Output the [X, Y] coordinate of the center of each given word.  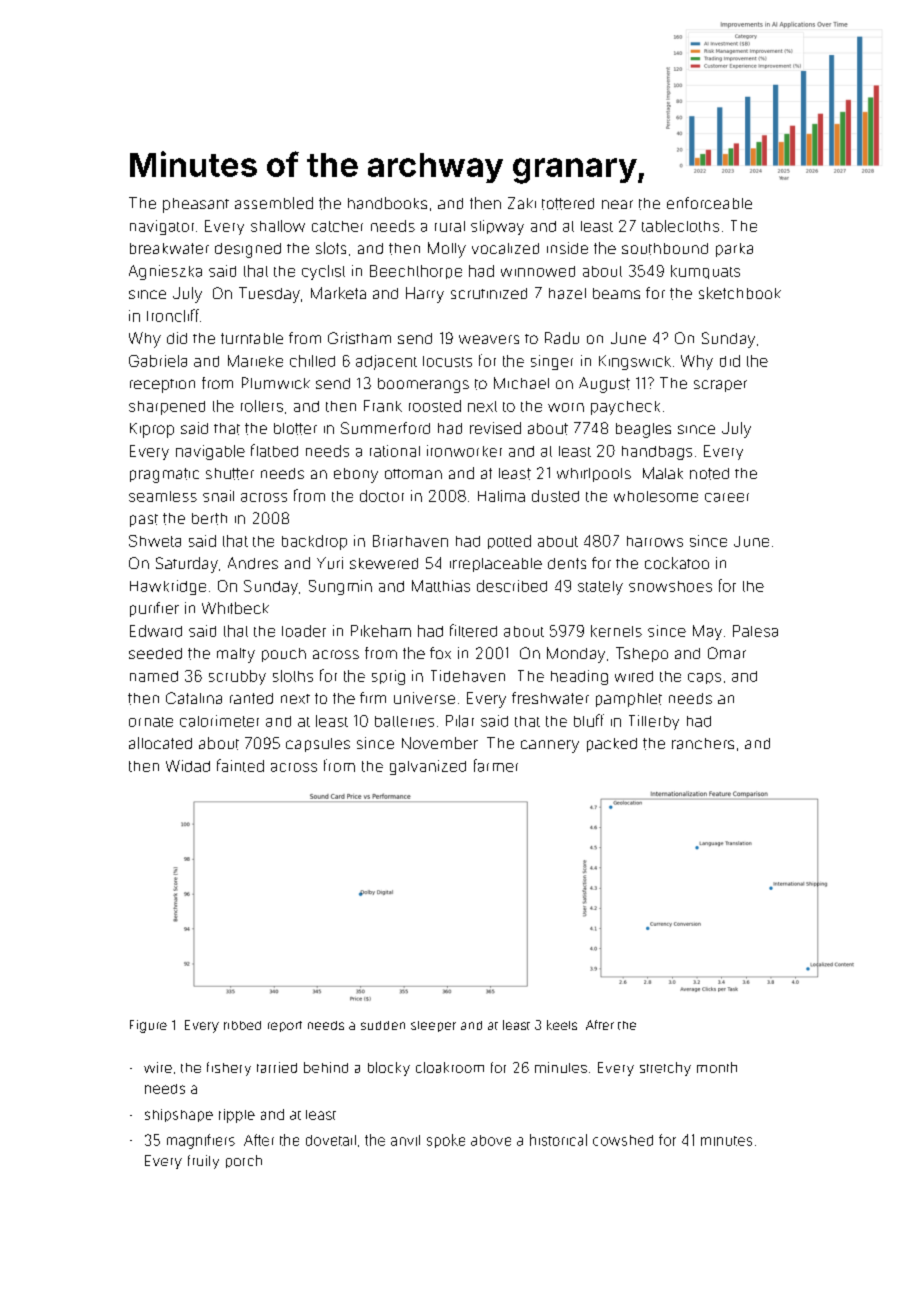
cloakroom [450, 1067]
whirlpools [594, 475]
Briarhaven [410, 541]
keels [562, 1025]
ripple [237, 1116]
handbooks [387, 203]
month [717, 1067]
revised [495, 428]
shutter [230, 474]
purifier [154, 609]
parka [734, 250]
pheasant [196, 205]
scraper [720, 386]
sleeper [433, 1026]
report [285, 1026]
